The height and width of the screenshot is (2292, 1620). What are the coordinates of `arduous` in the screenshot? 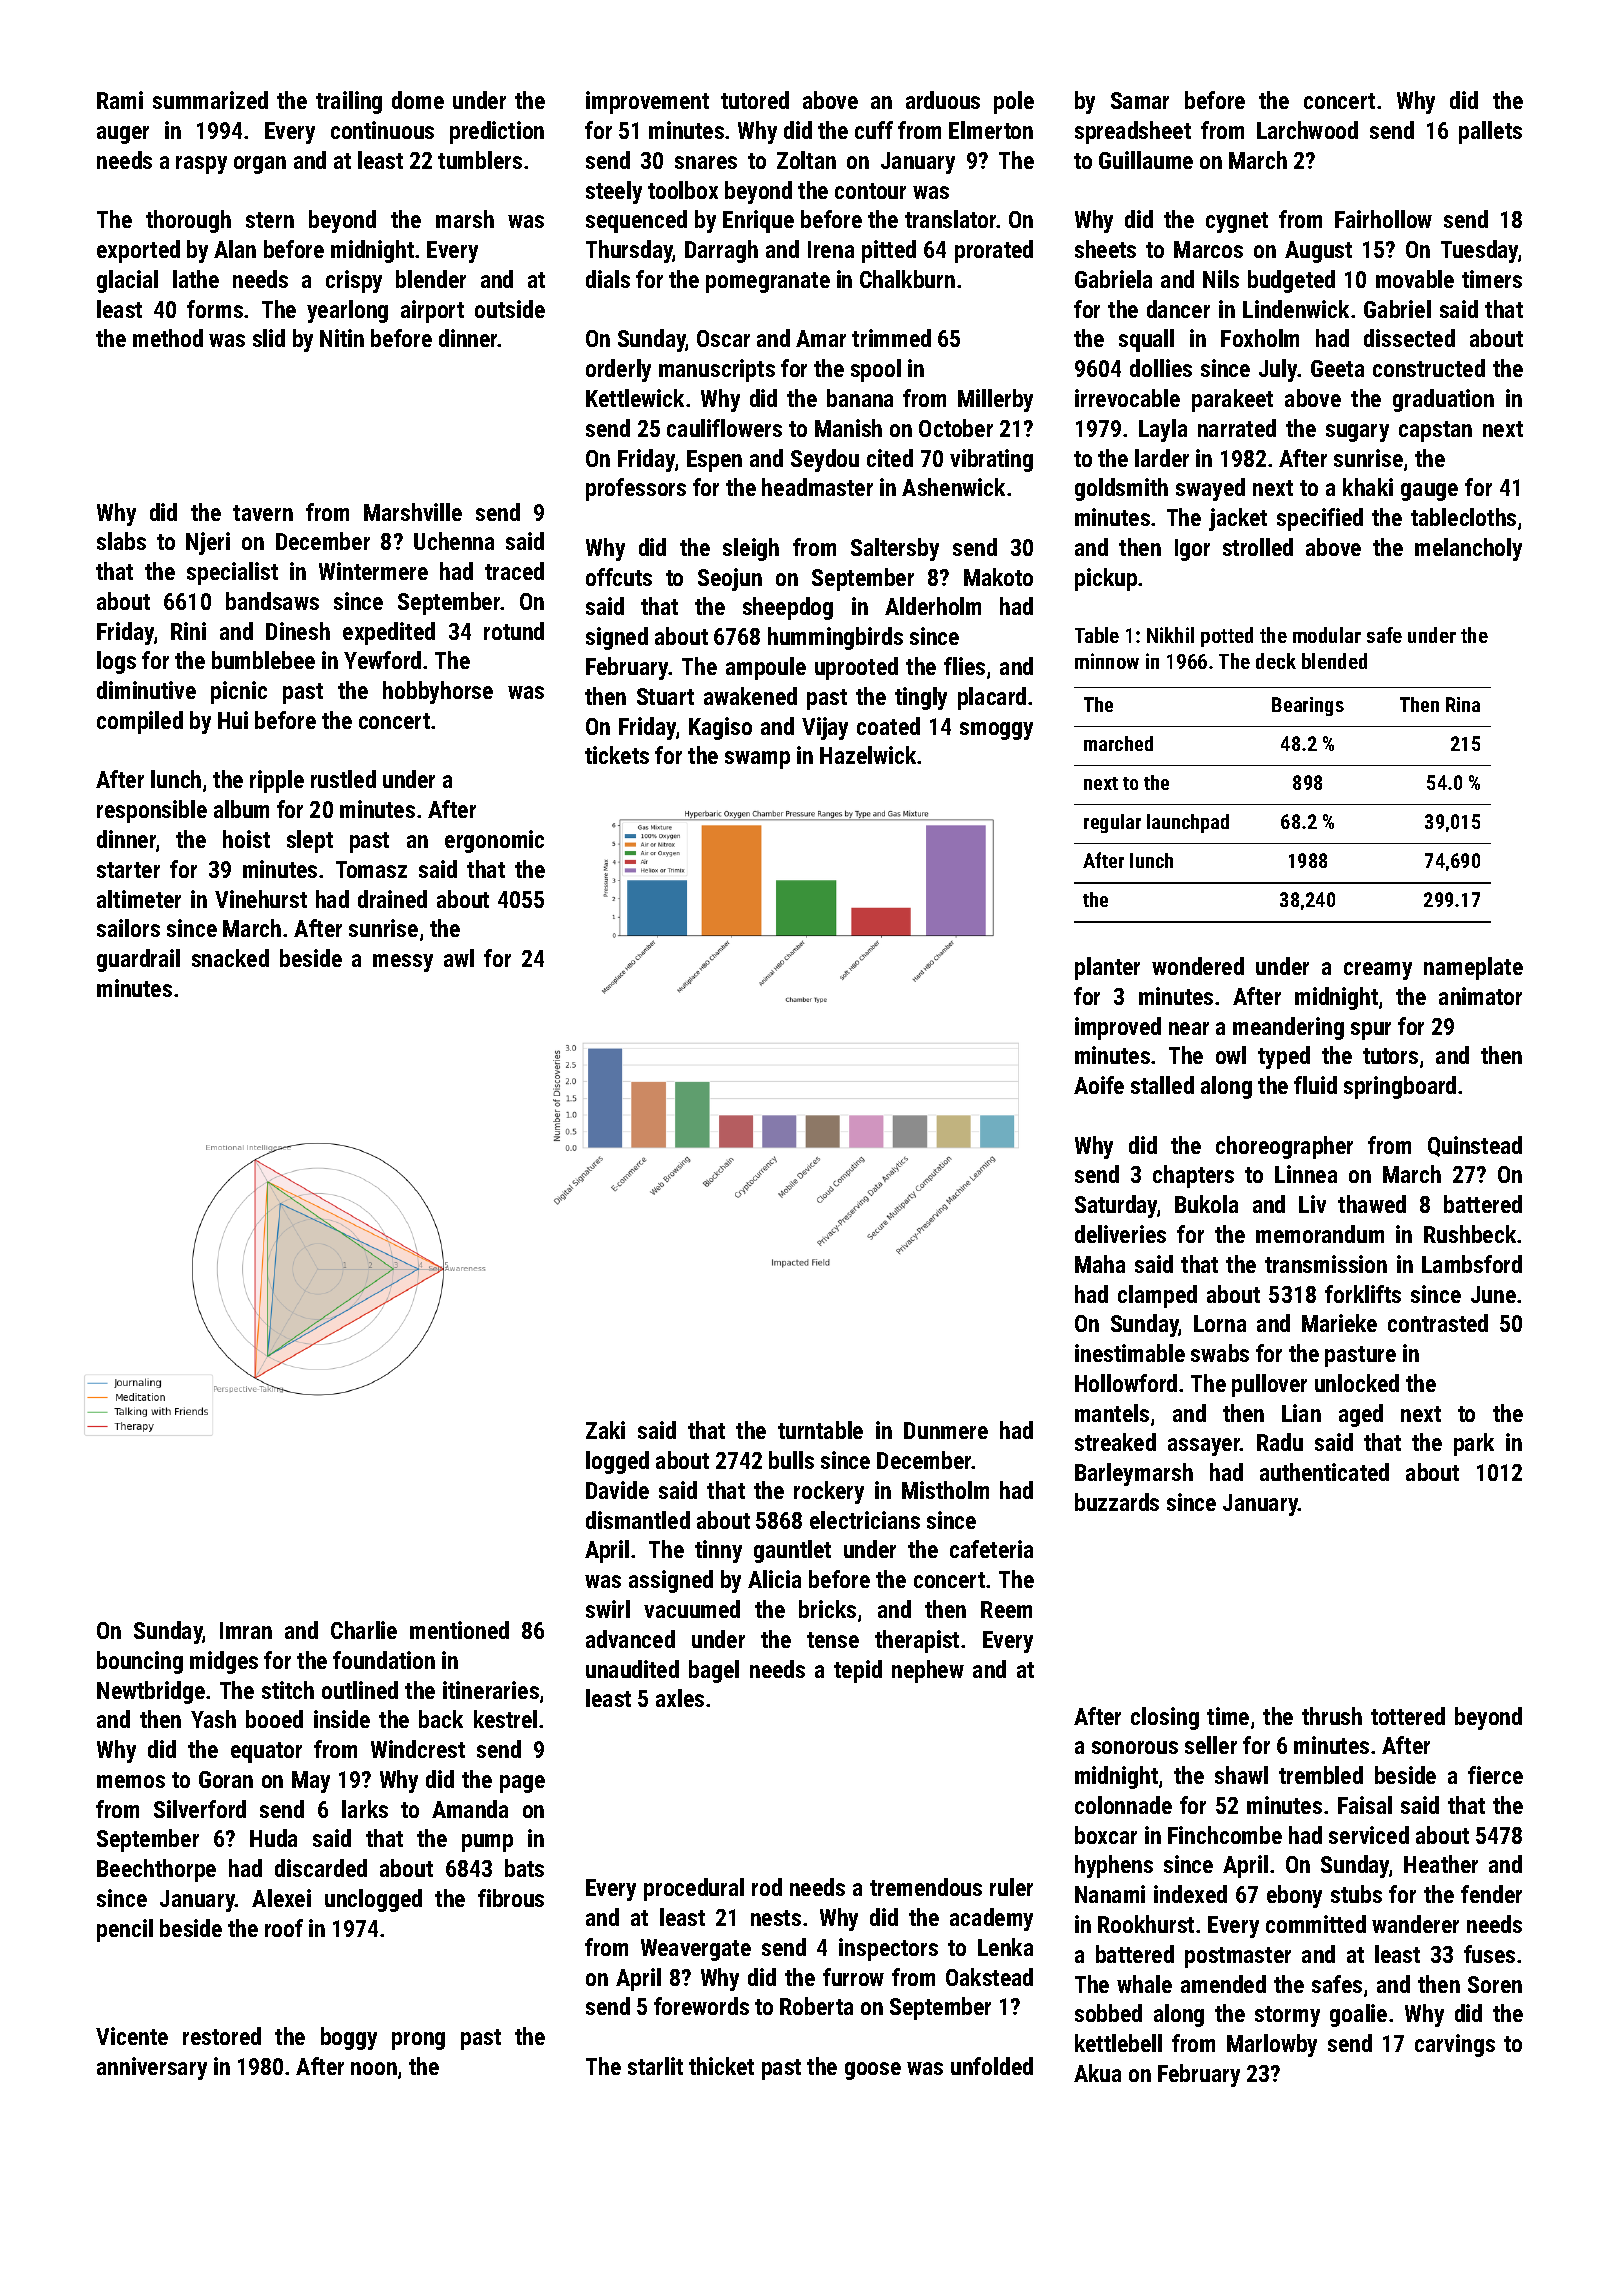 It's located at (943, 100).
